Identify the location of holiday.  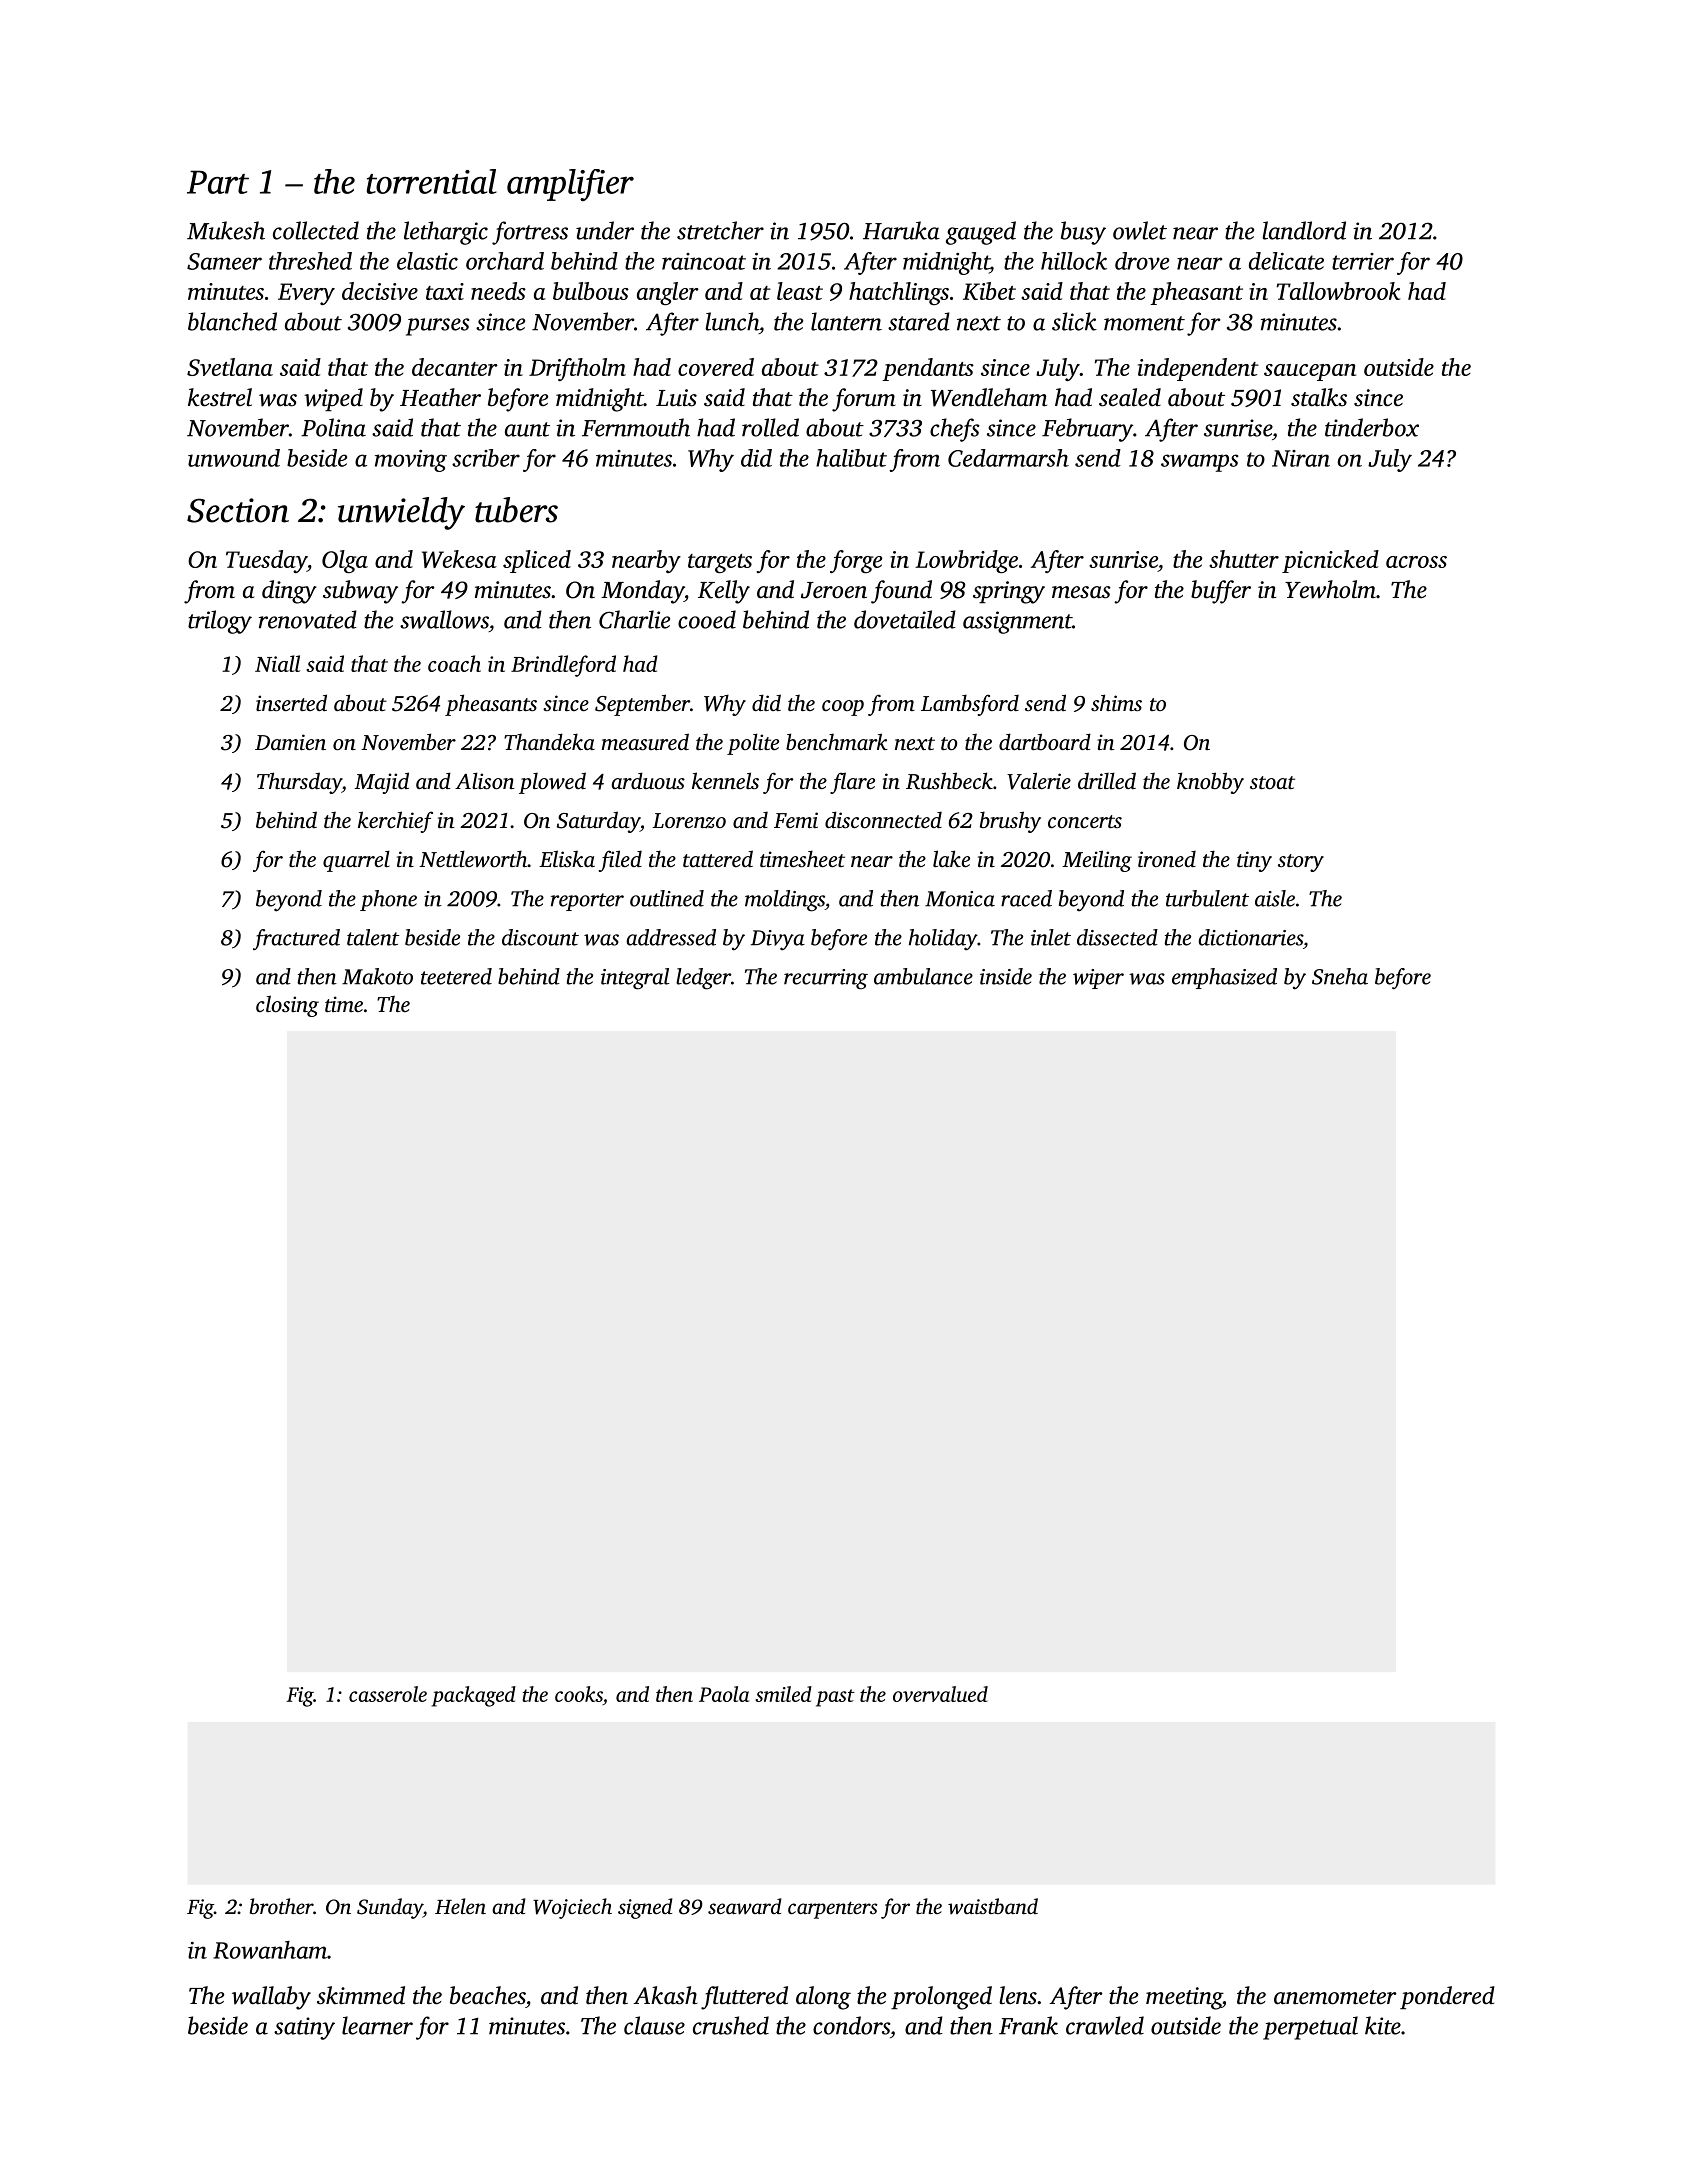
(943, 940).
